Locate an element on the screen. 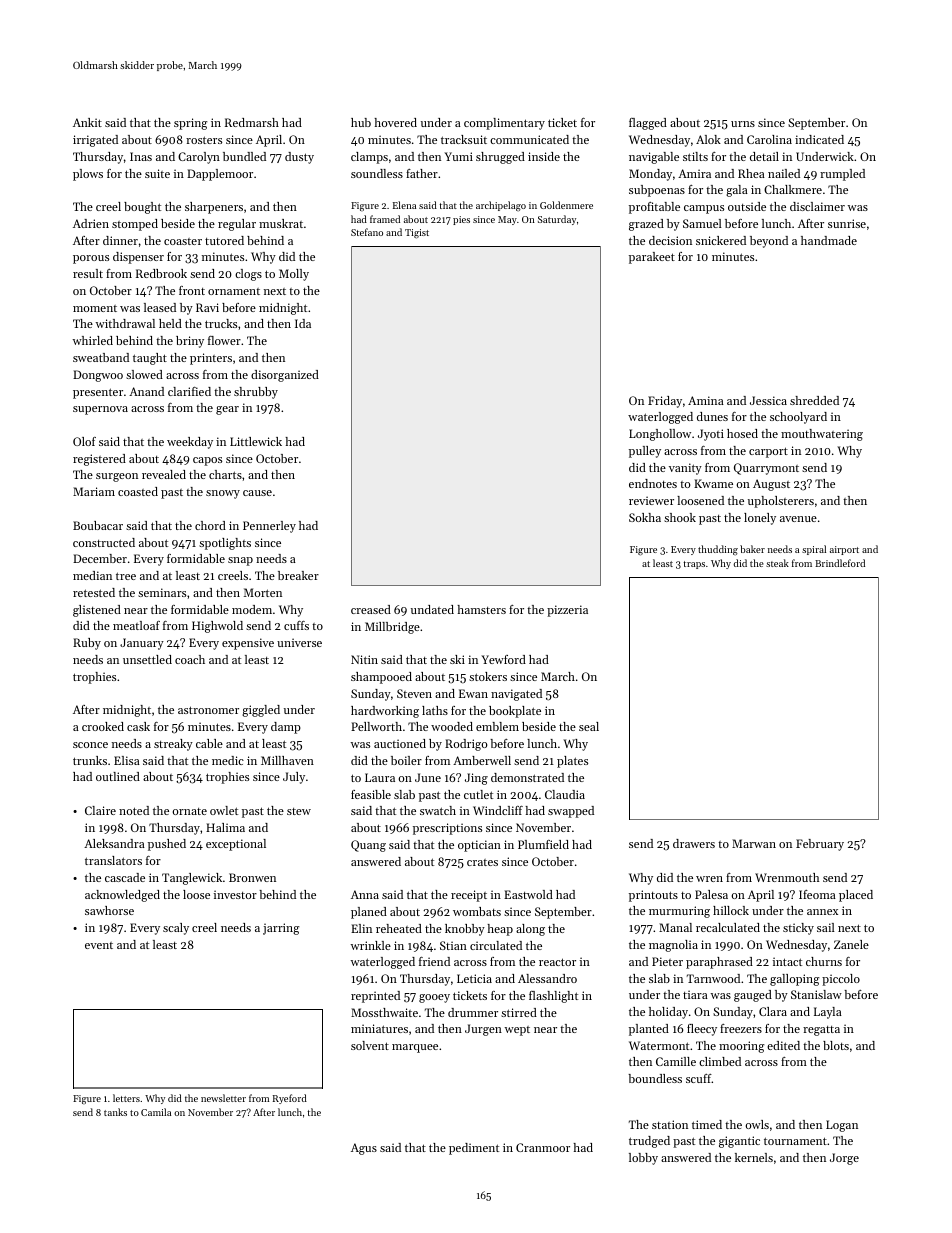 This screenshot has height=1233, width=952. undated is located at coordinates (432, 609).
